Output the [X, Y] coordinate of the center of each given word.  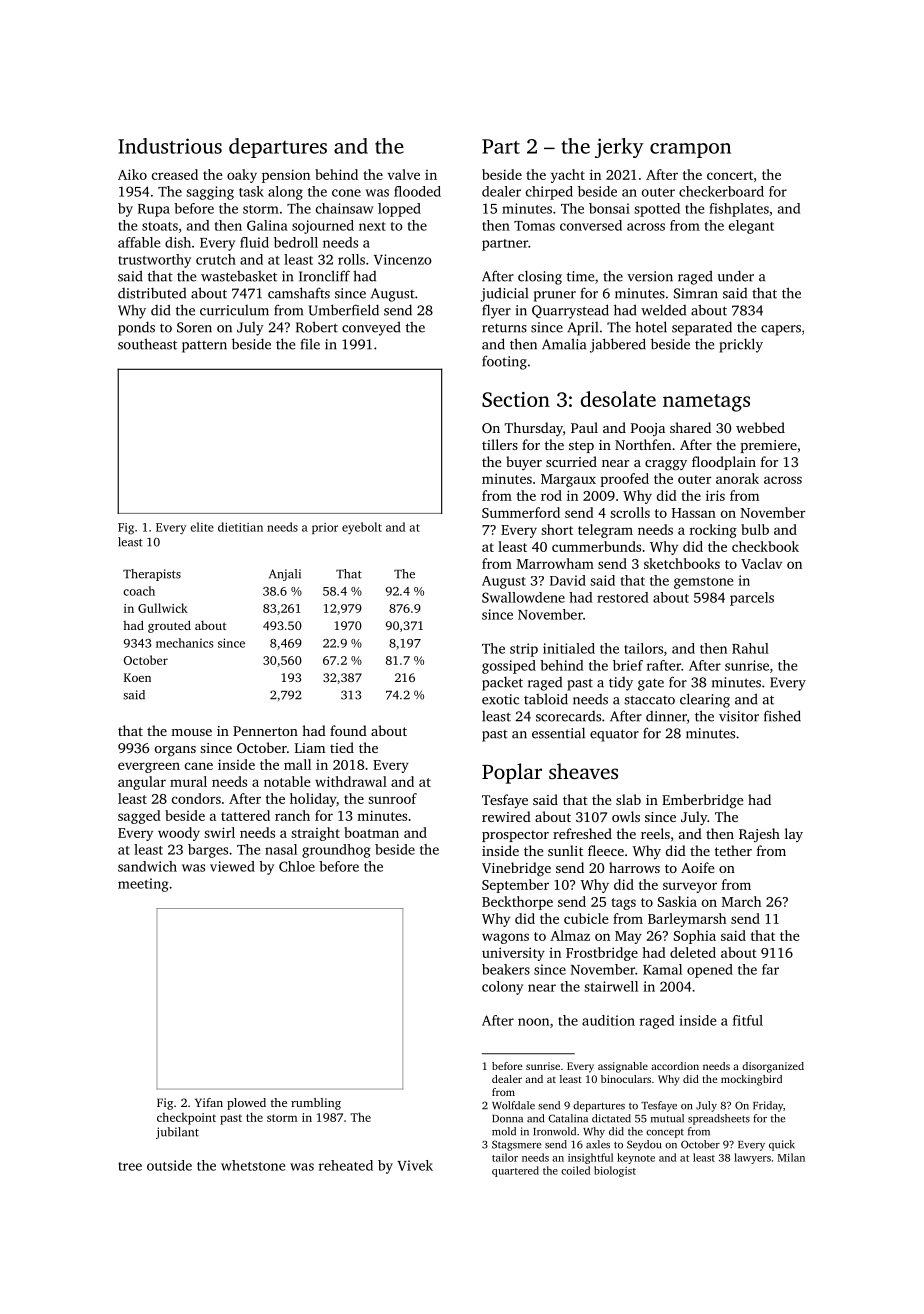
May [628, 937]
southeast [147, 344]
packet [502, 684]
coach [139, 591]
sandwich [147, 866]
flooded [417, 191]
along [285, 193]
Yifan [209, 1102]
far [770, 969]
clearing [705, 700]
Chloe [297, 866]
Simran [696, 293]
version [650, 276]
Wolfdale [513, 1105]
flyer [496, 311]
